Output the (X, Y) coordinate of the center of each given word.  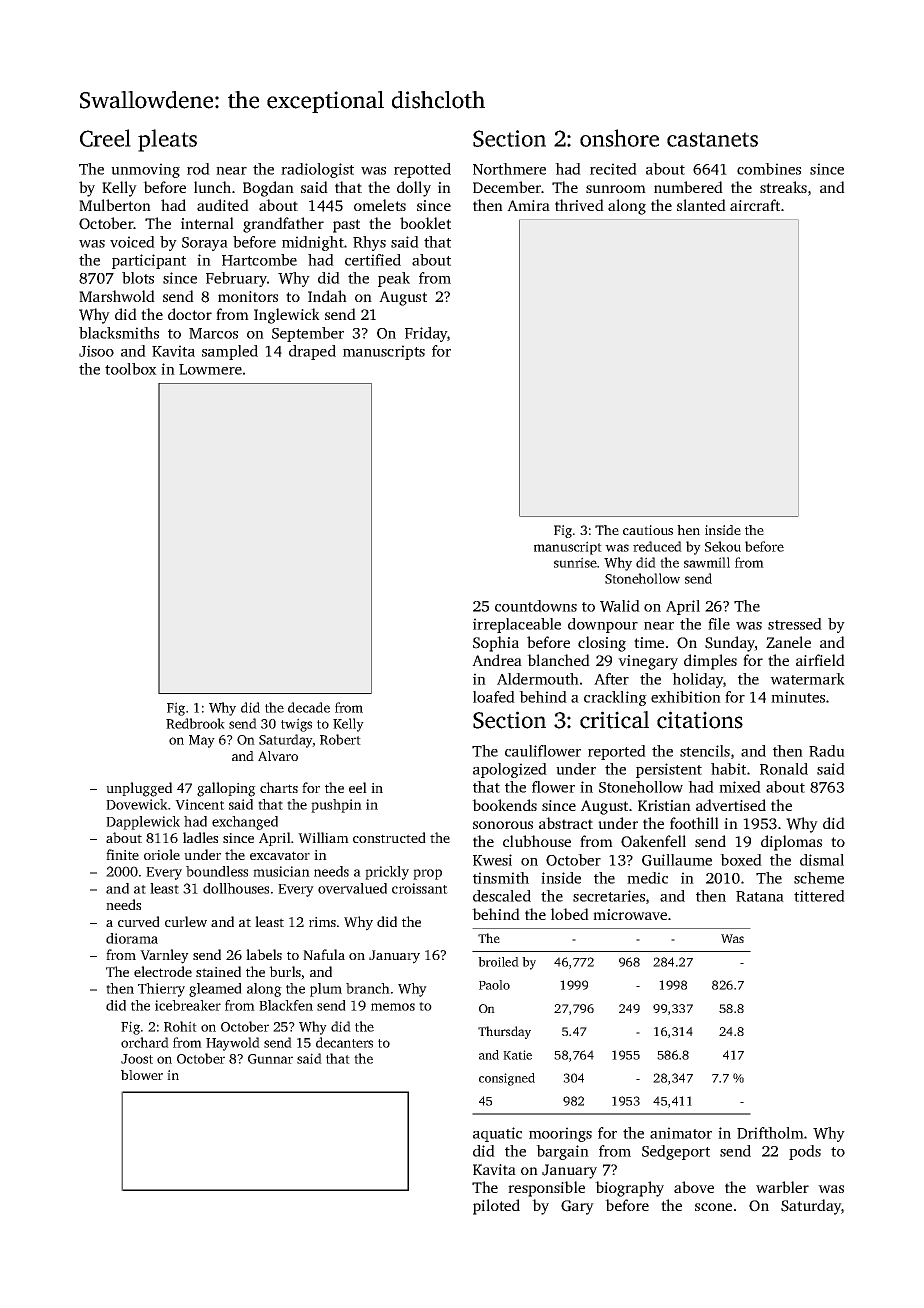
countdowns (536, 606)
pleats (167, 140)
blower (142, 1075)
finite (122, 854)
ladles (200, 837)
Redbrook (195, 723)
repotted (422, 170)
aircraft (755, 205)
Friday (426, 334)
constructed (389, 837)
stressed (795, 624)
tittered (819, 896)
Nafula (324, 954)
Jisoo (96, 351)
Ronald (784, 769)
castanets (712, 139)
